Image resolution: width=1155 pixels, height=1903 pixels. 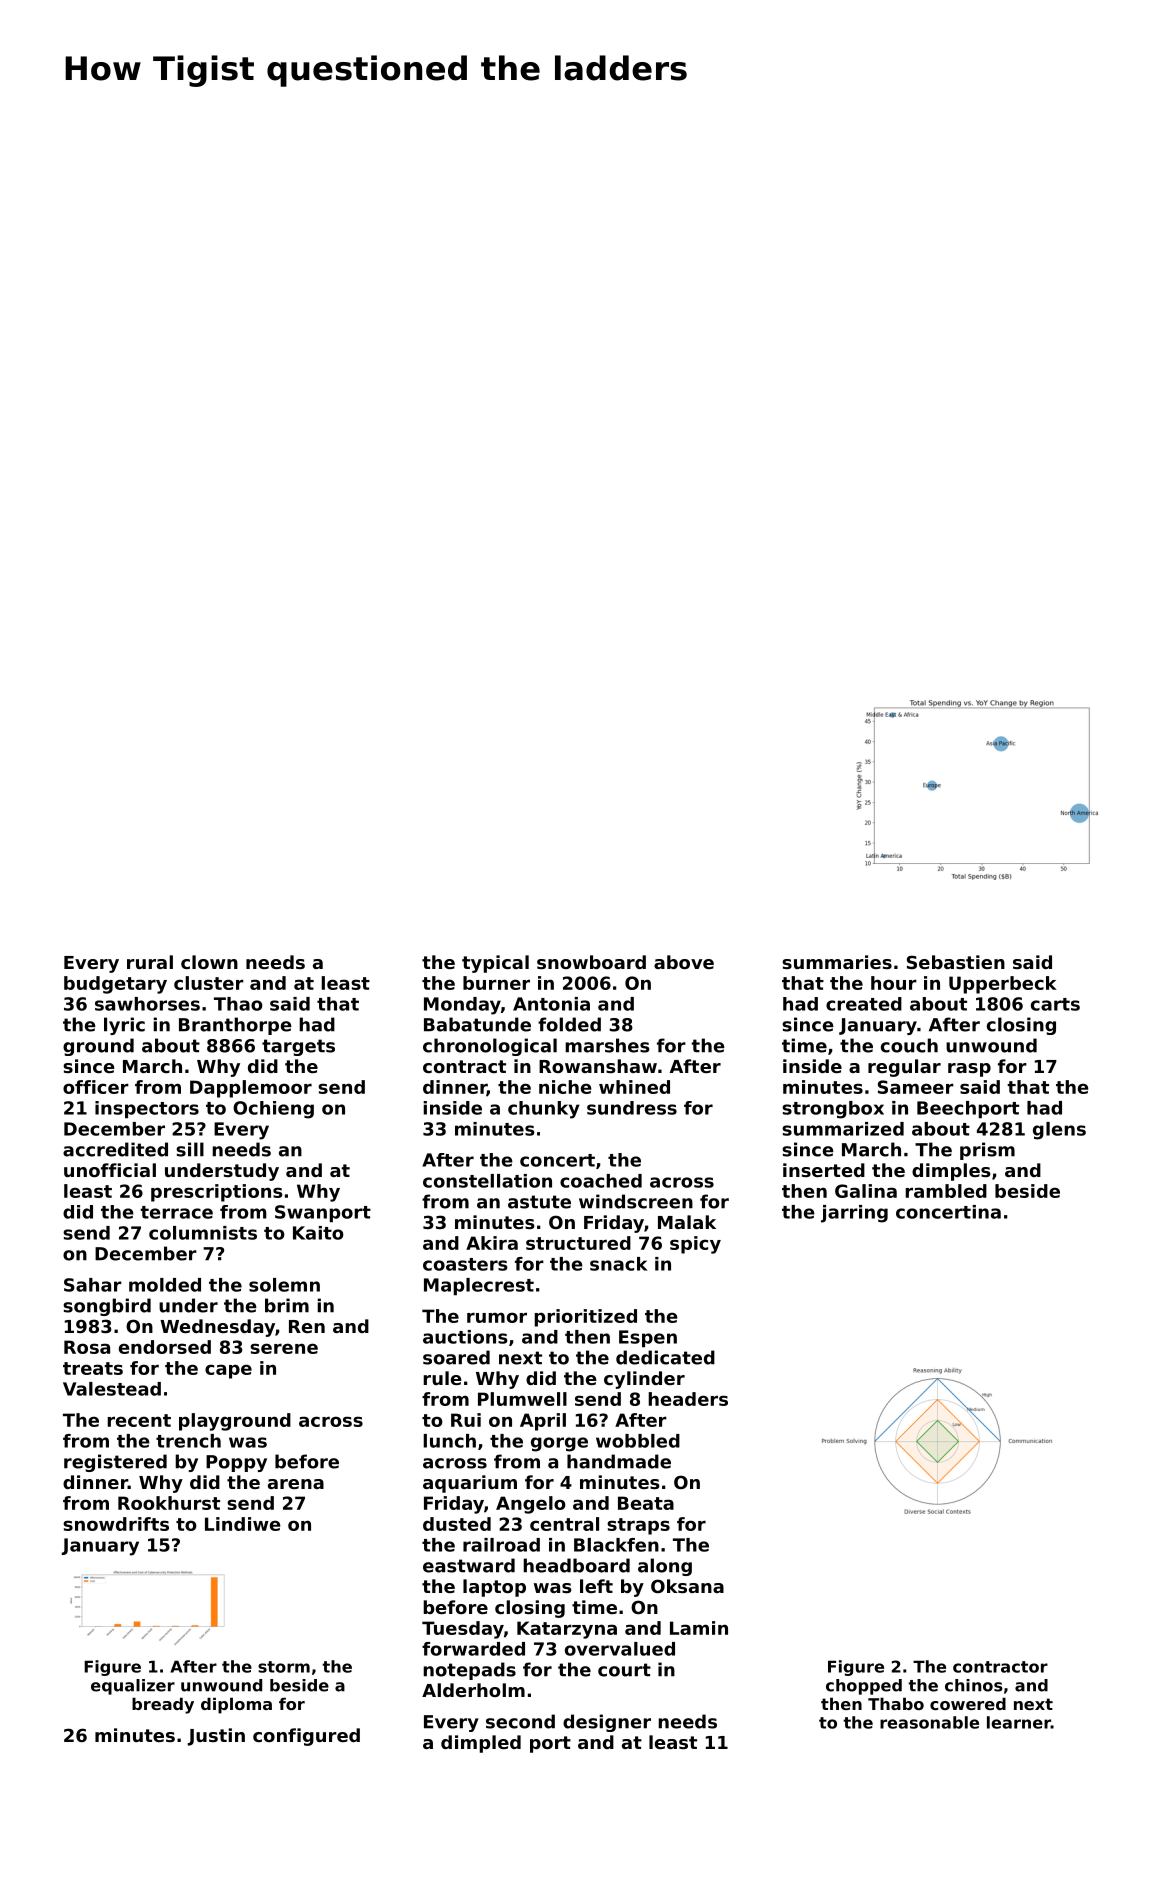 I want to click on windscreen, so click(x=636, y=1201).
